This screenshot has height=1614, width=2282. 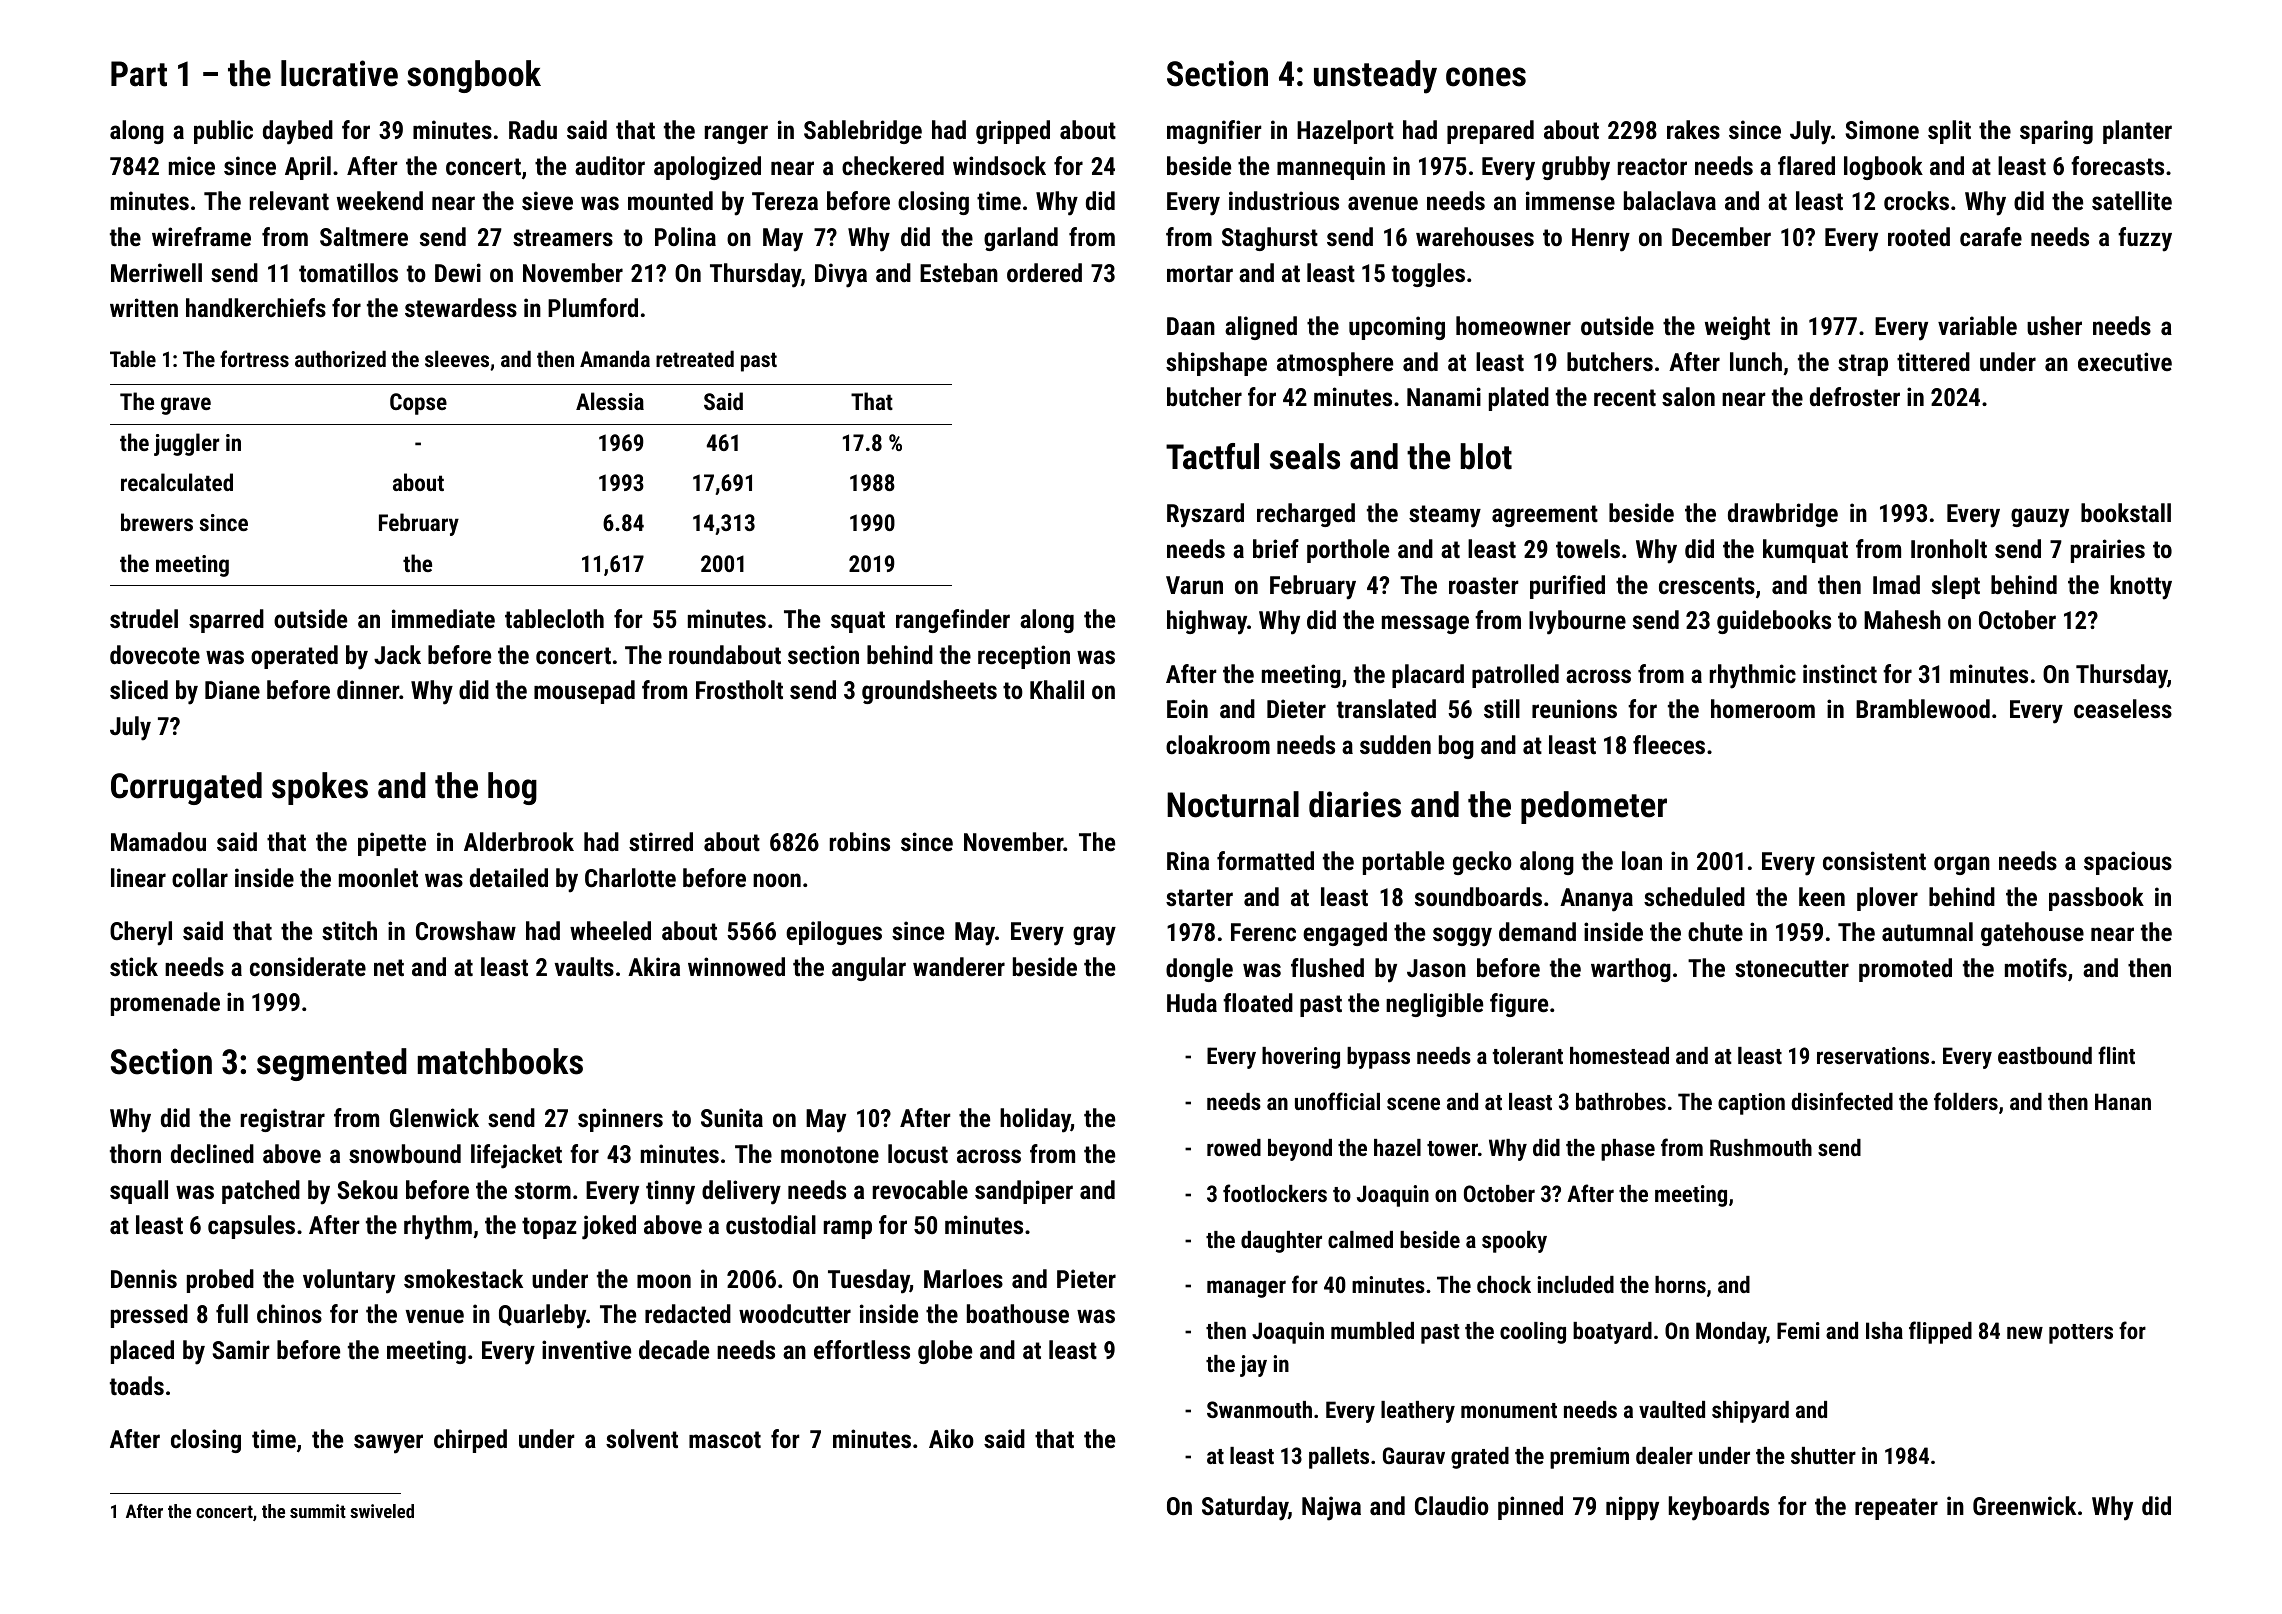 What do you see at coordinates (1331, 1508) in the screenshot?
I see `Najwa` at bounding box center [1331, 1508].
